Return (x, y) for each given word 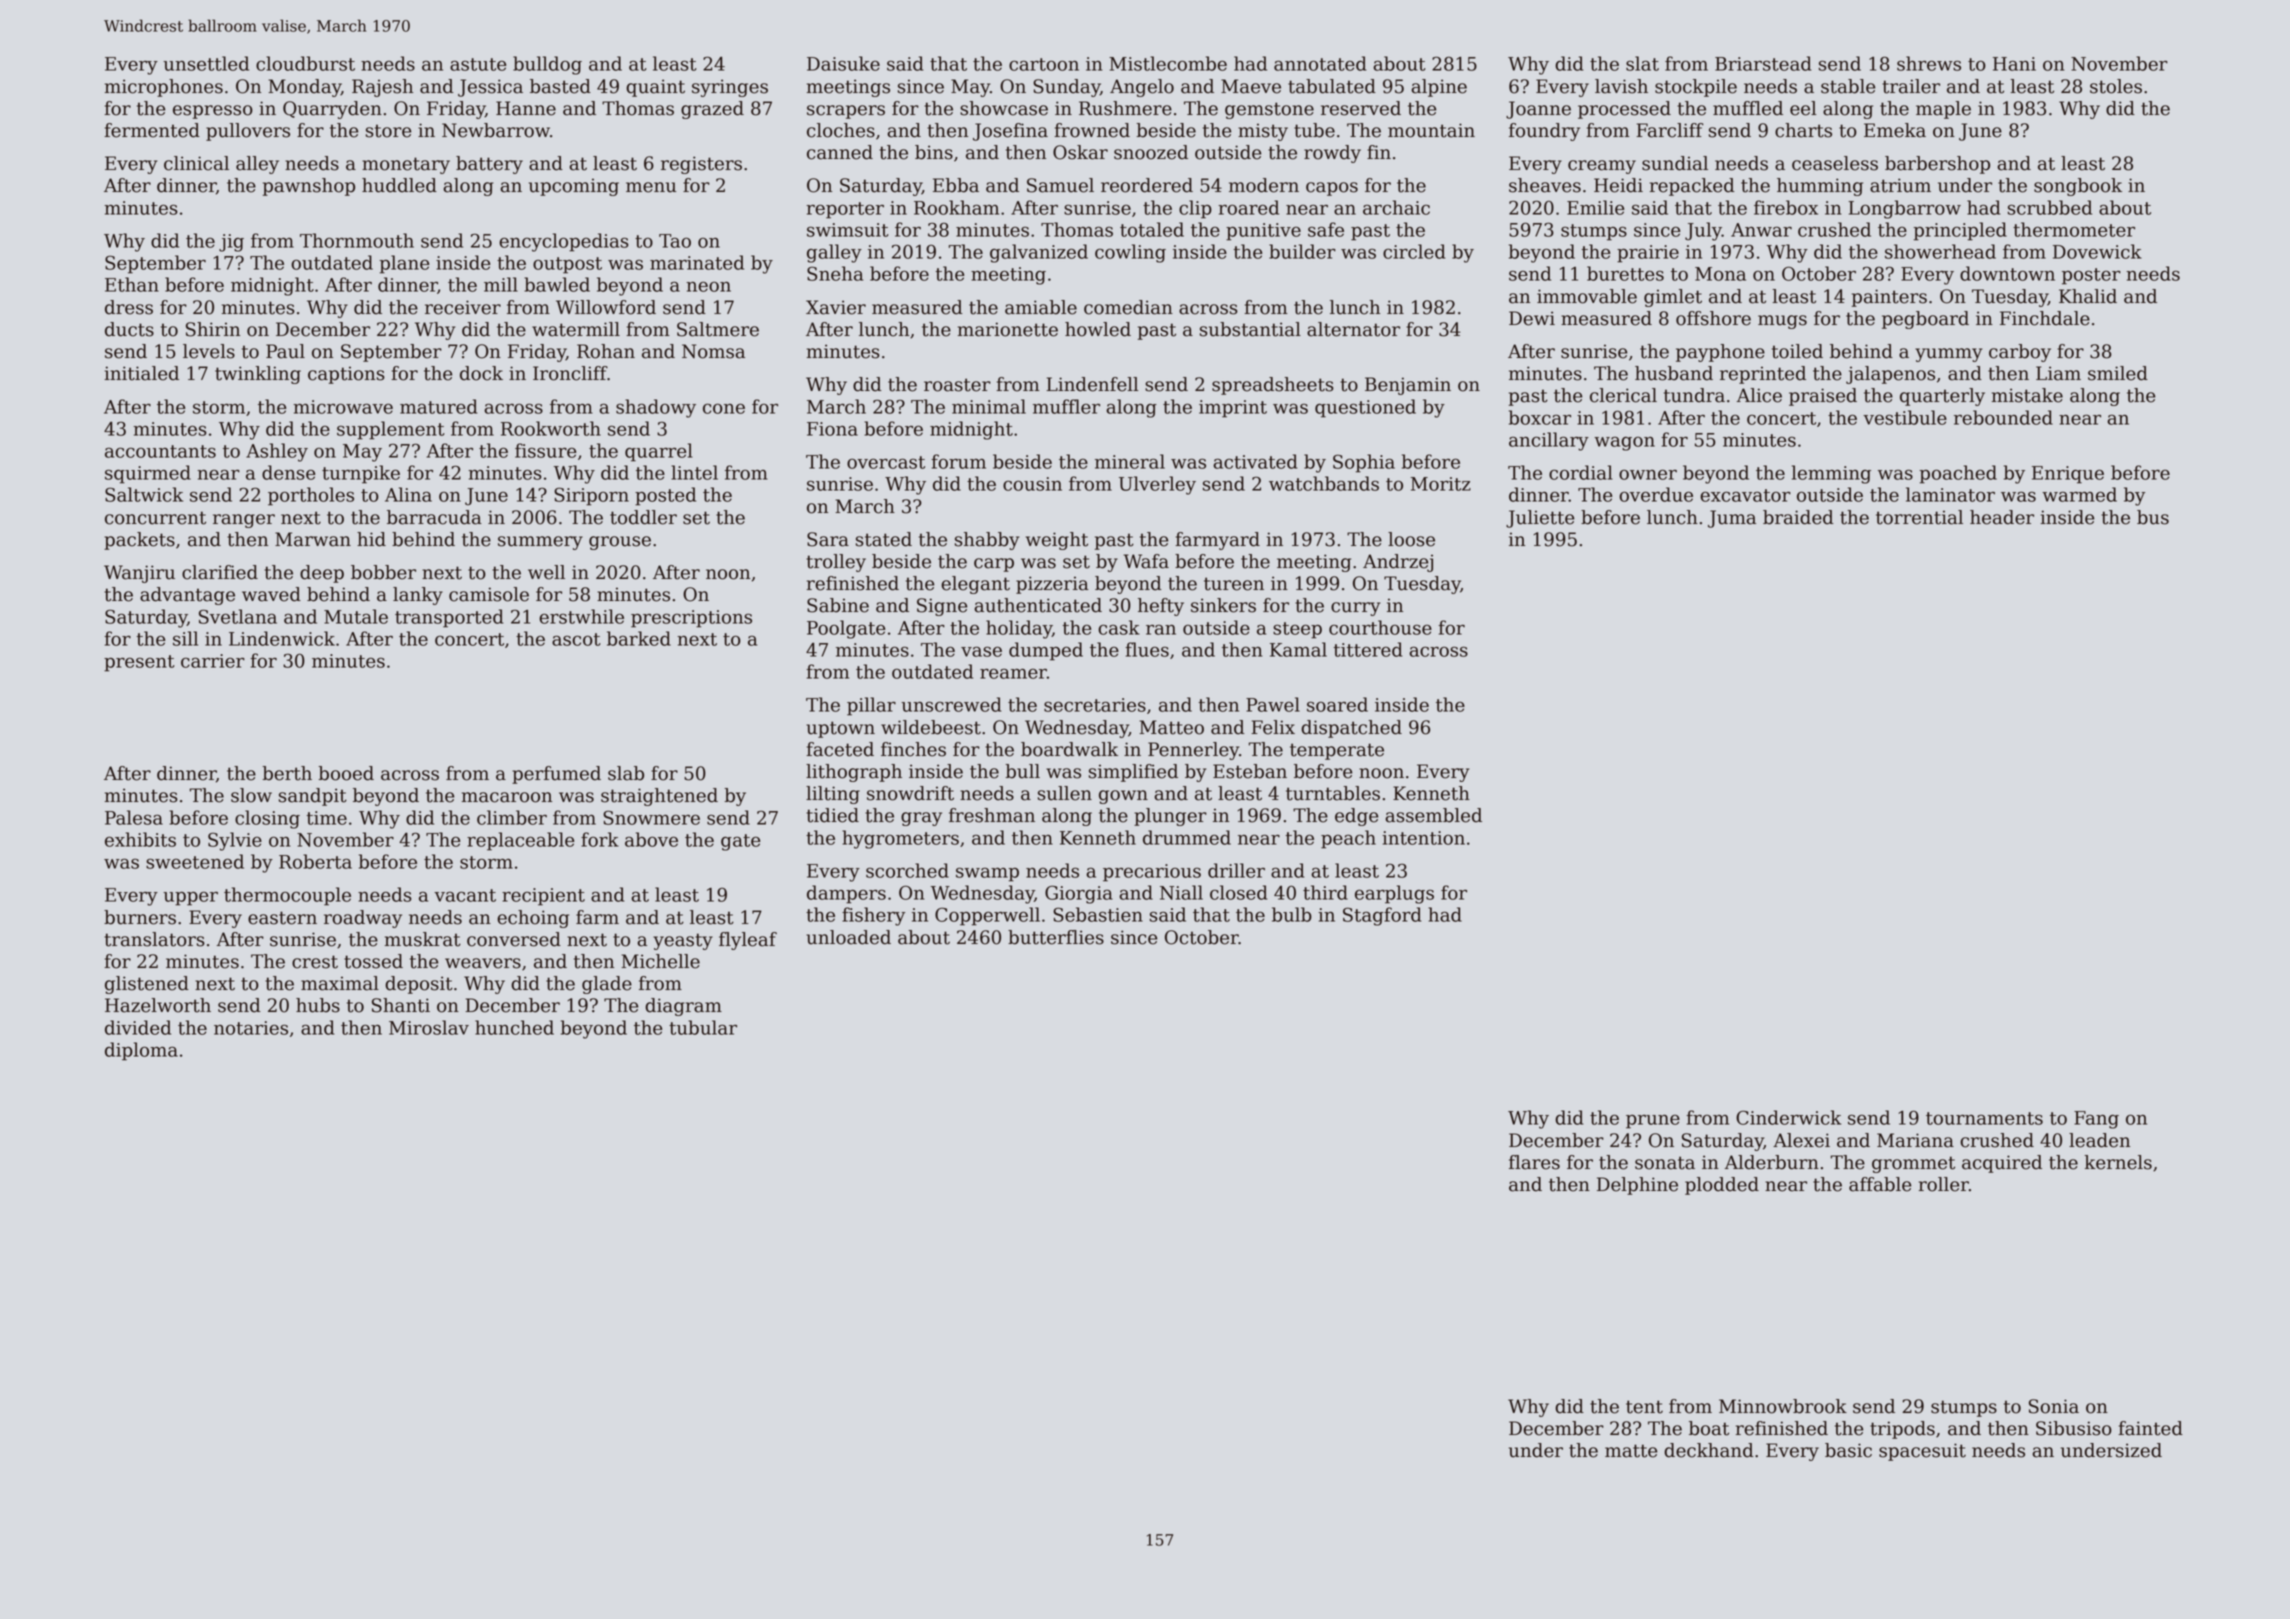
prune (1653, 1121)
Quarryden (332, 110)
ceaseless (1835, 163)
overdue (1656, 494)
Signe (942, 607)
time (326, 818)
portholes (311, 496)
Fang (2096, 1120)
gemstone (1269, 110)
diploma (141, 1051)
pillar (871, 706)
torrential (1919, 517)
